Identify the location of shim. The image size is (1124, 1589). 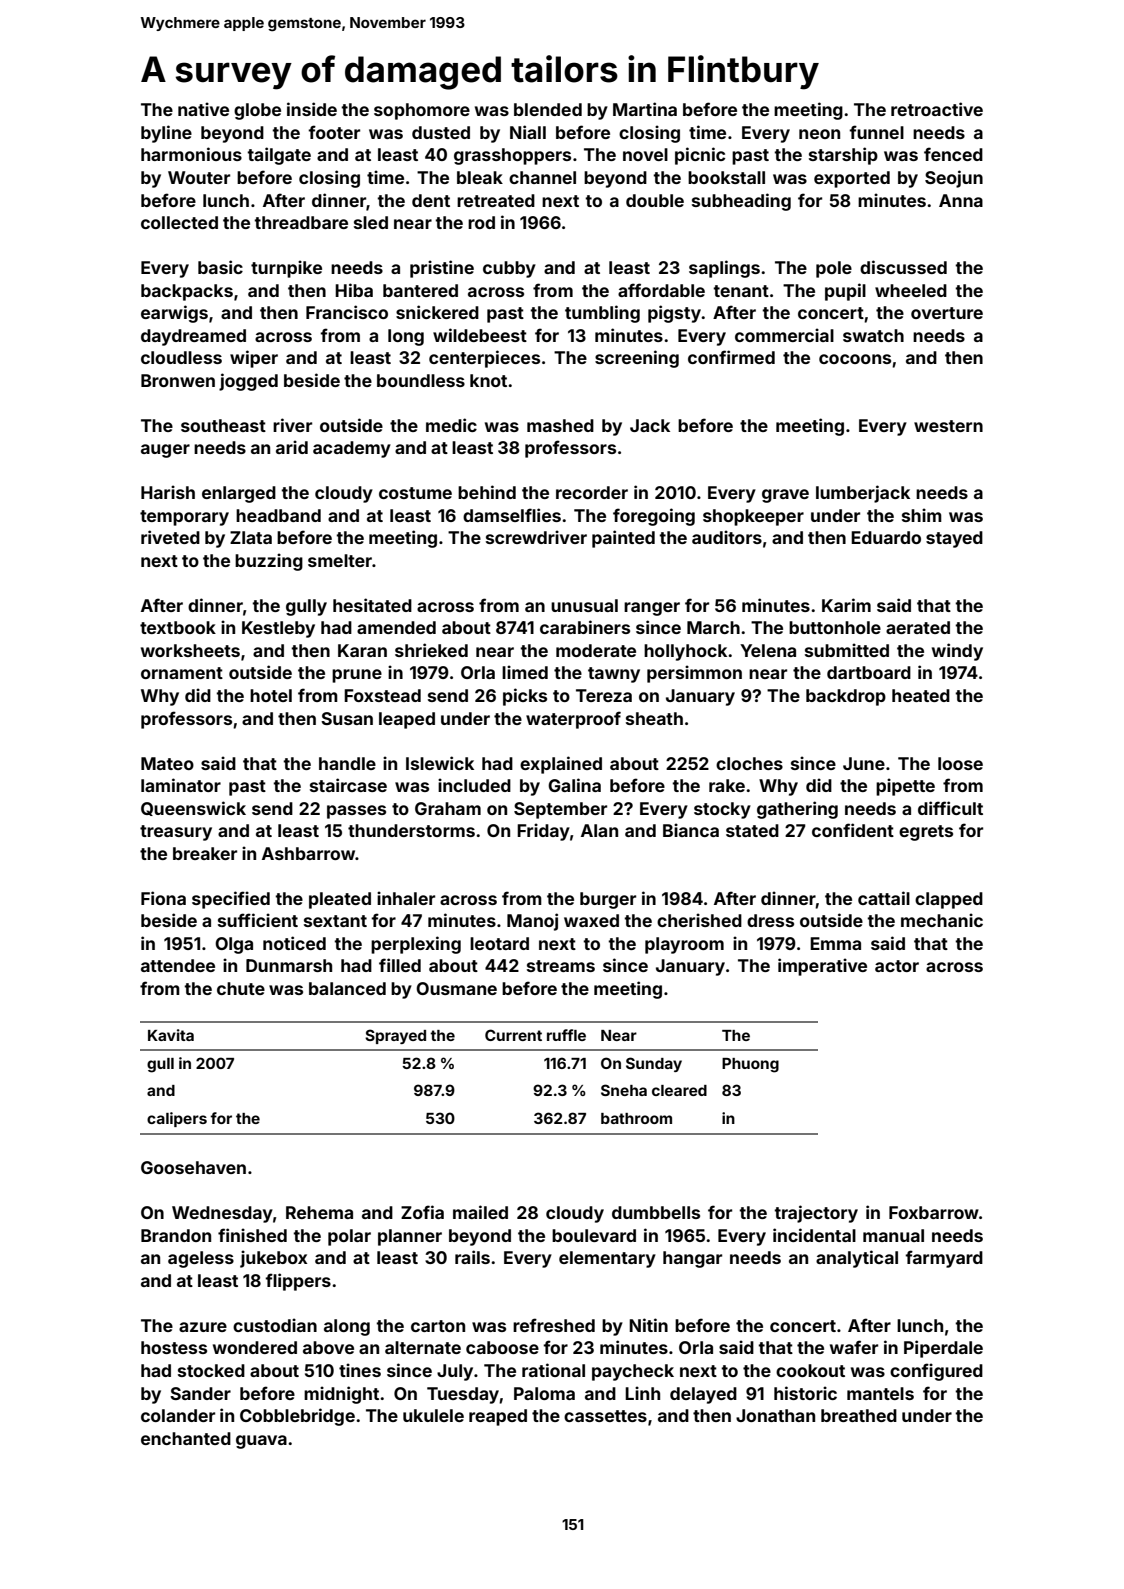
(922, 515).
